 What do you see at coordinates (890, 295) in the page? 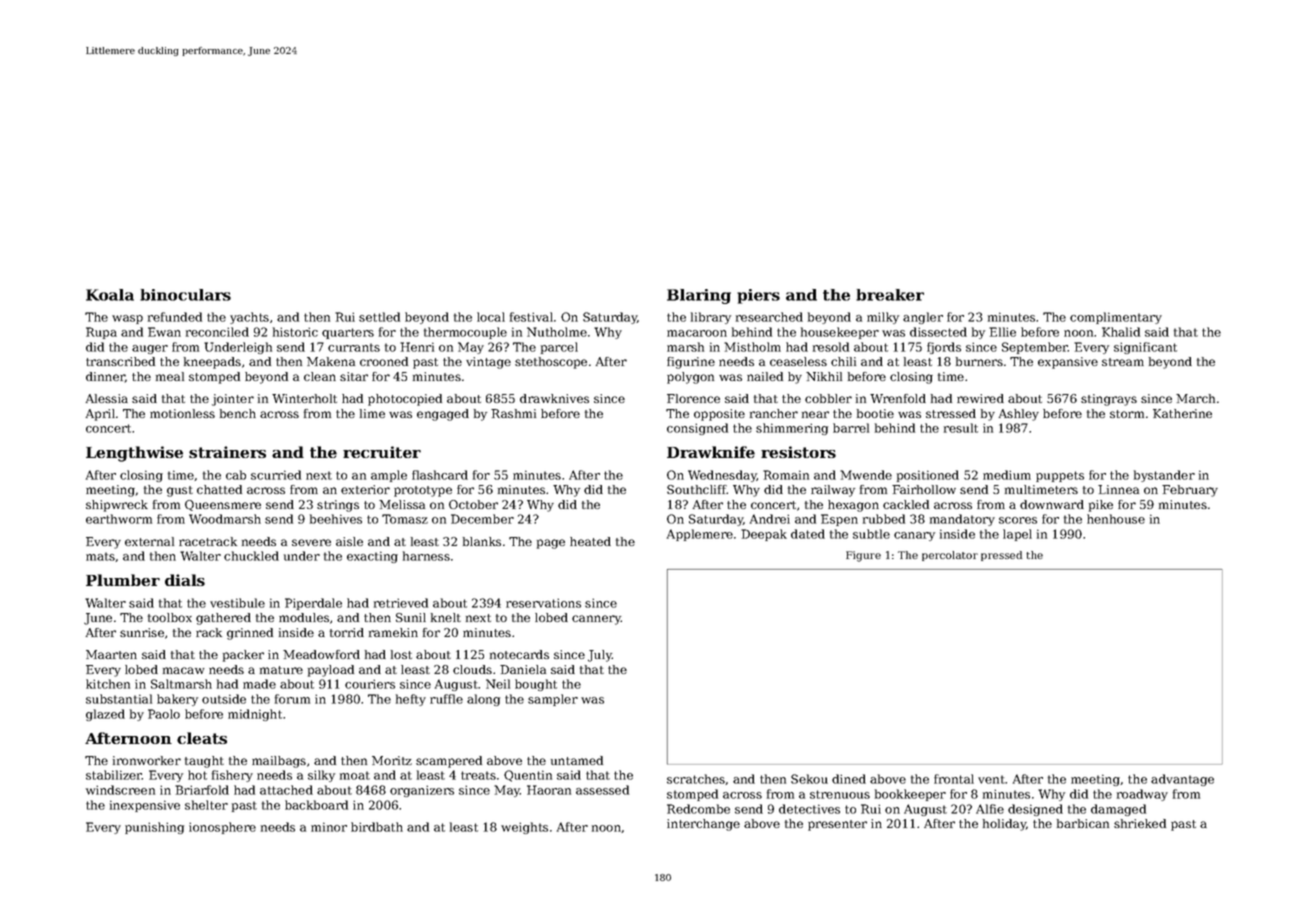
I see `breaker` at bounding box center [890, 295].
